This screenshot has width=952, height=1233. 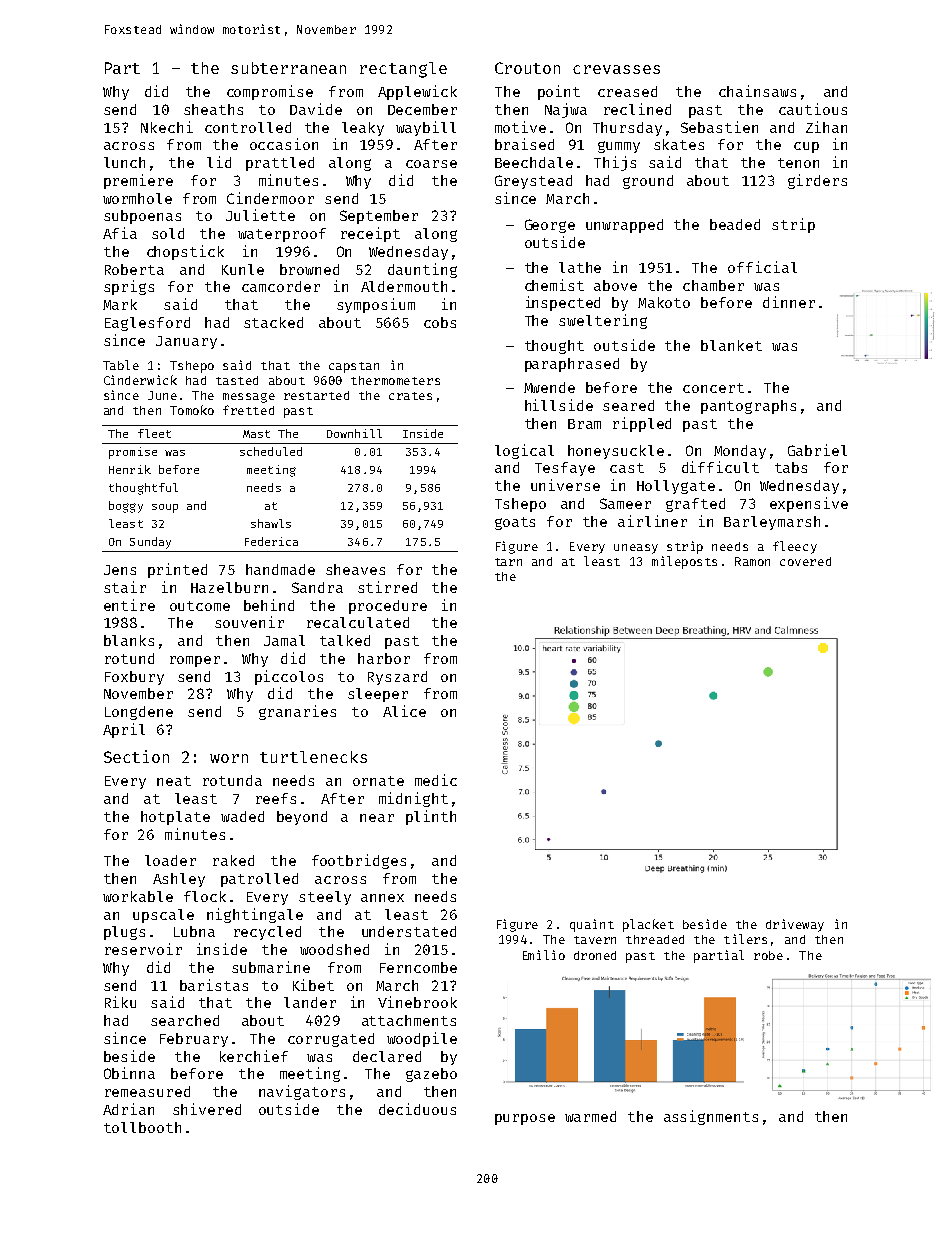 I want to click on stacked, so click(x=273, y=322).
